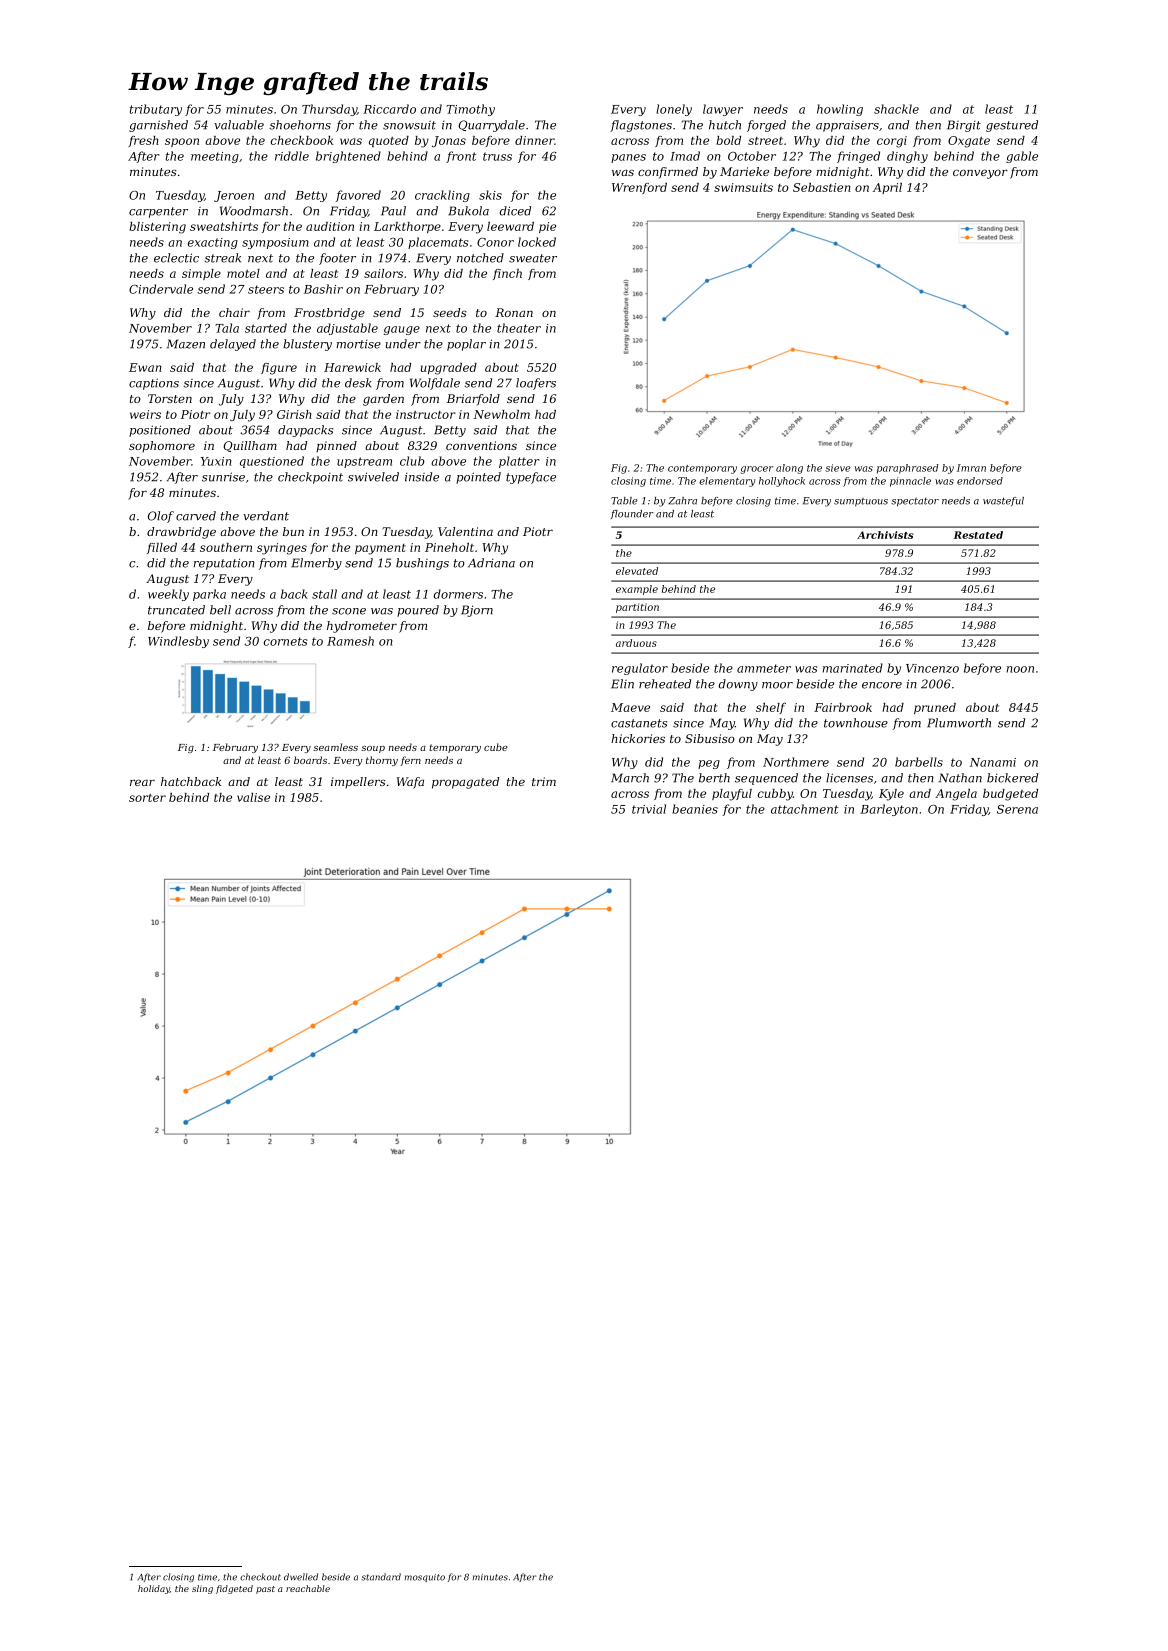  What do you see at coordinates (158, 212) in the document?
I see `carpenter` at bounding box center [158, 212].
